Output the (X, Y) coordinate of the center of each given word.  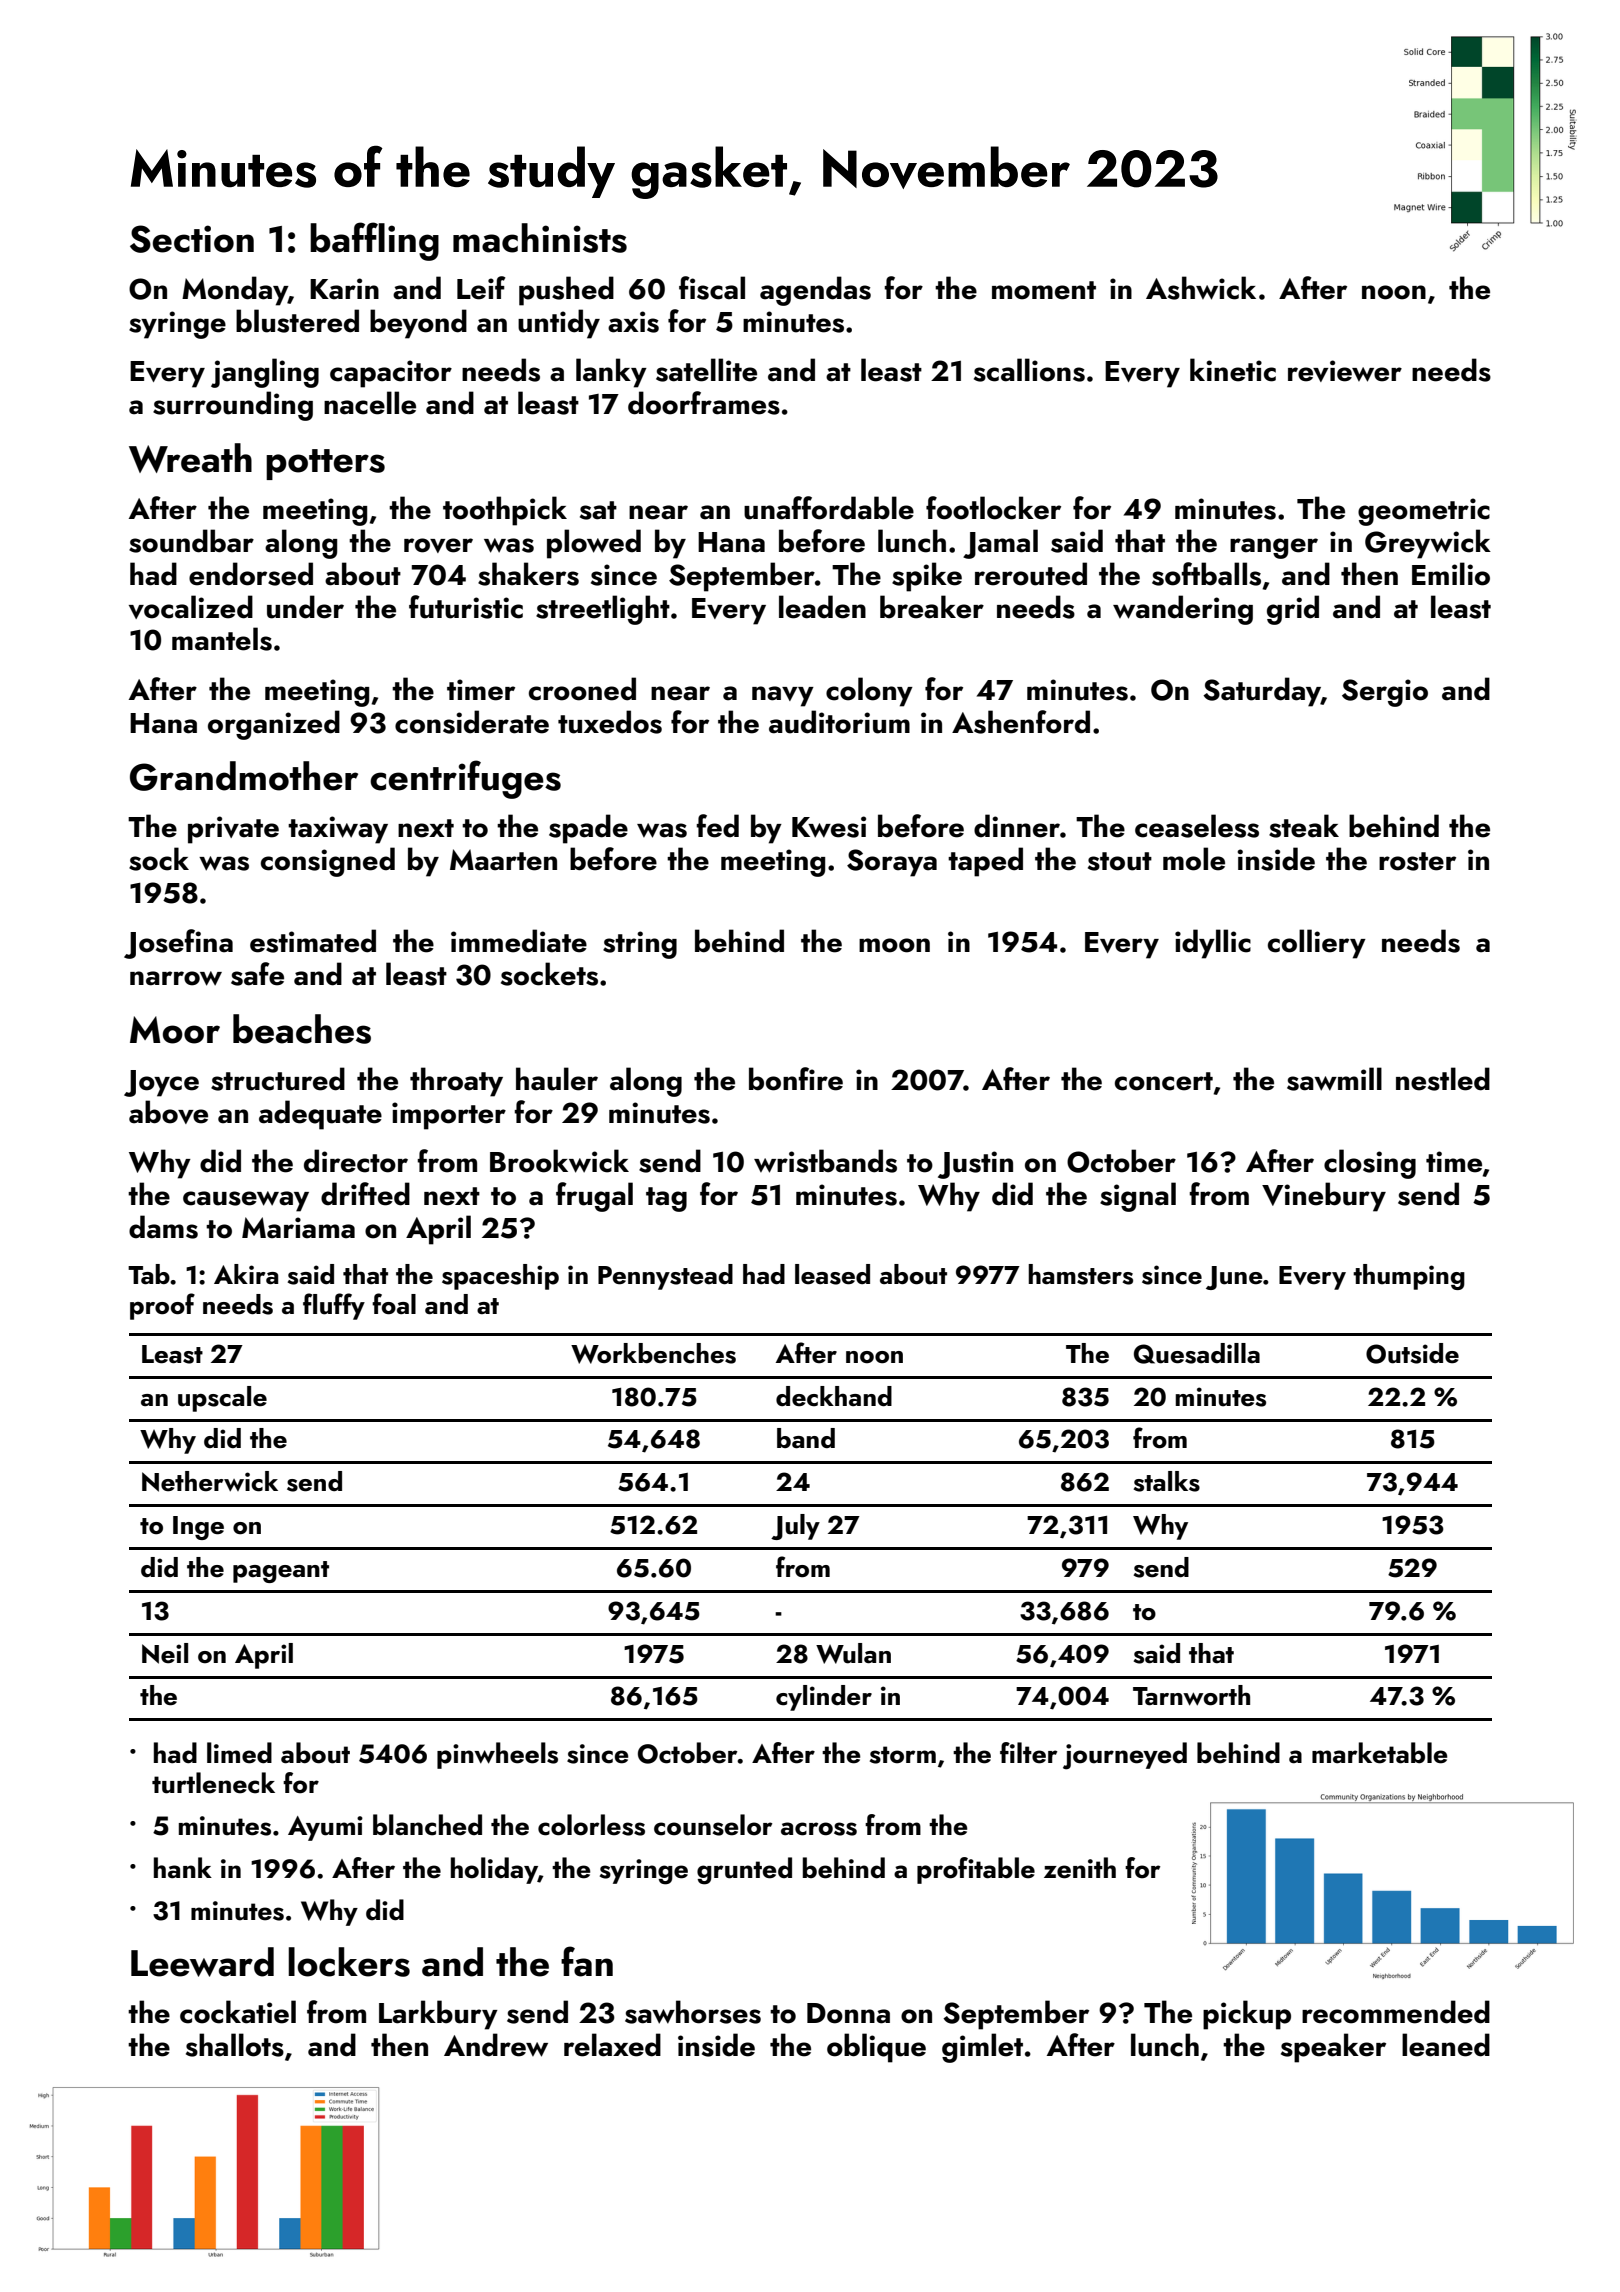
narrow (176, 978)
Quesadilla (1197, 1353)
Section (192, 239)
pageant (281, 1572)
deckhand (834, 1396)
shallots (235, 2045)
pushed (566, 291)
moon (894, 945)
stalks (1167, 1481)
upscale (222, 1399)
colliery (1317, 944)
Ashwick (1201, 288)
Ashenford (1021, 722)
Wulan (853, 1653)
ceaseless (1197, 826)
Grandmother (244, 776)
